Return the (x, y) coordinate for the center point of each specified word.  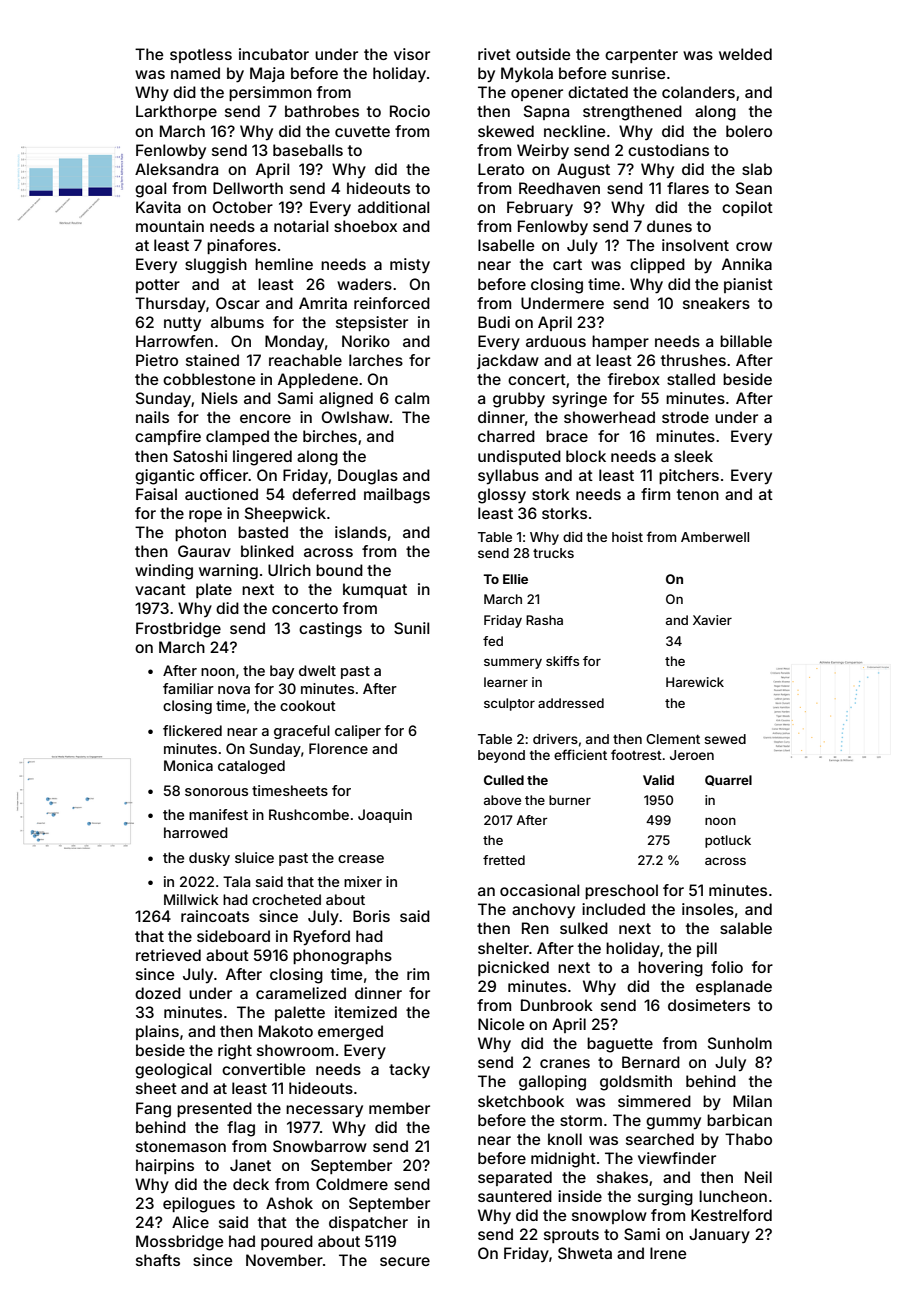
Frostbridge (178, 630)
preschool (621, 891)
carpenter (641, 56)
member (399, 1108)
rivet (494, 54)
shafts (158, 1260)
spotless (201, 55)
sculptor (509, 704)
